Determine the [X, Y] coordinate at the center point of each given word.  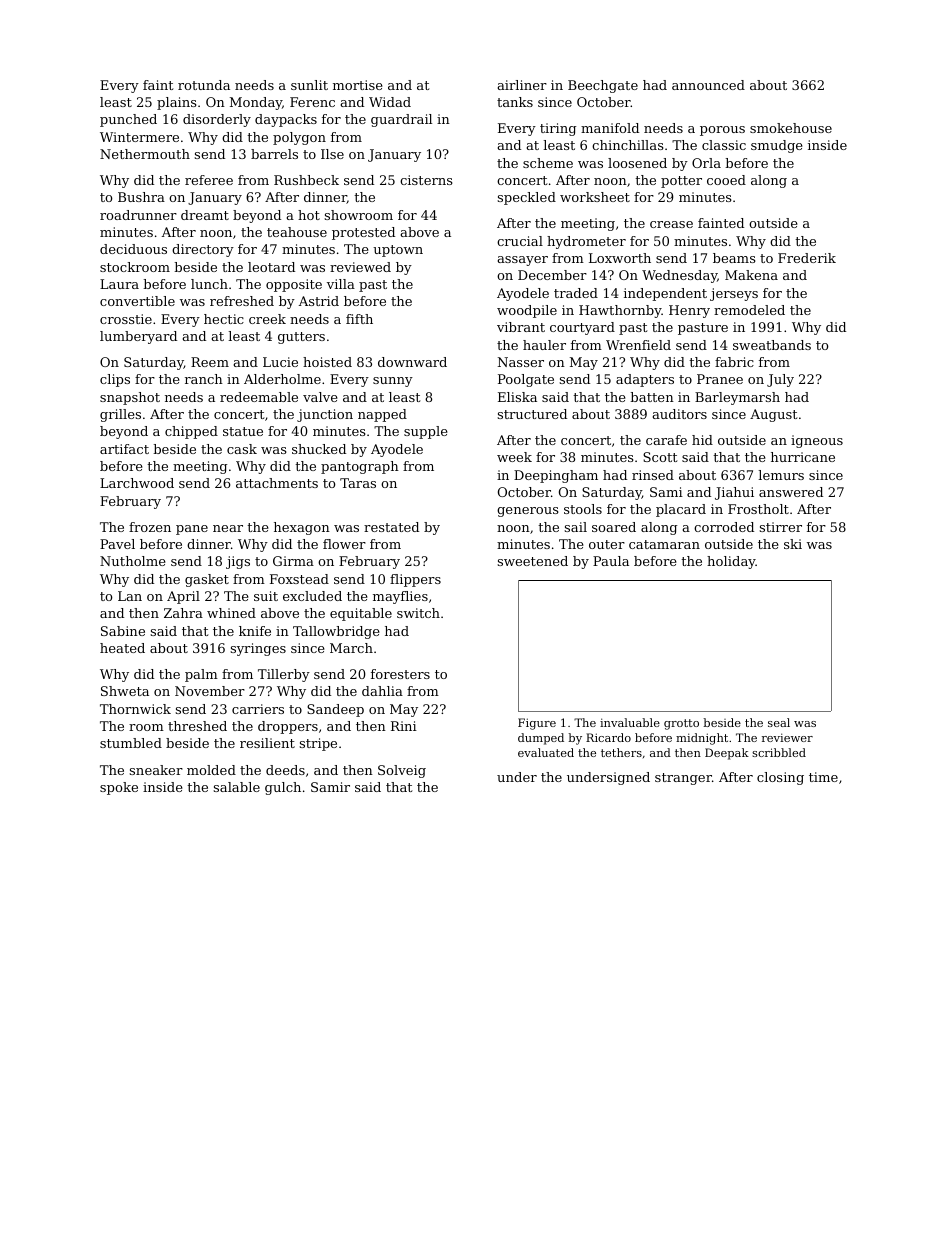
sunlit [309, 85]
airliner [522, 85]
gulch [283, 788]
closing [780, 778]
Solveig [402, 771]
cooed [726, 180]
